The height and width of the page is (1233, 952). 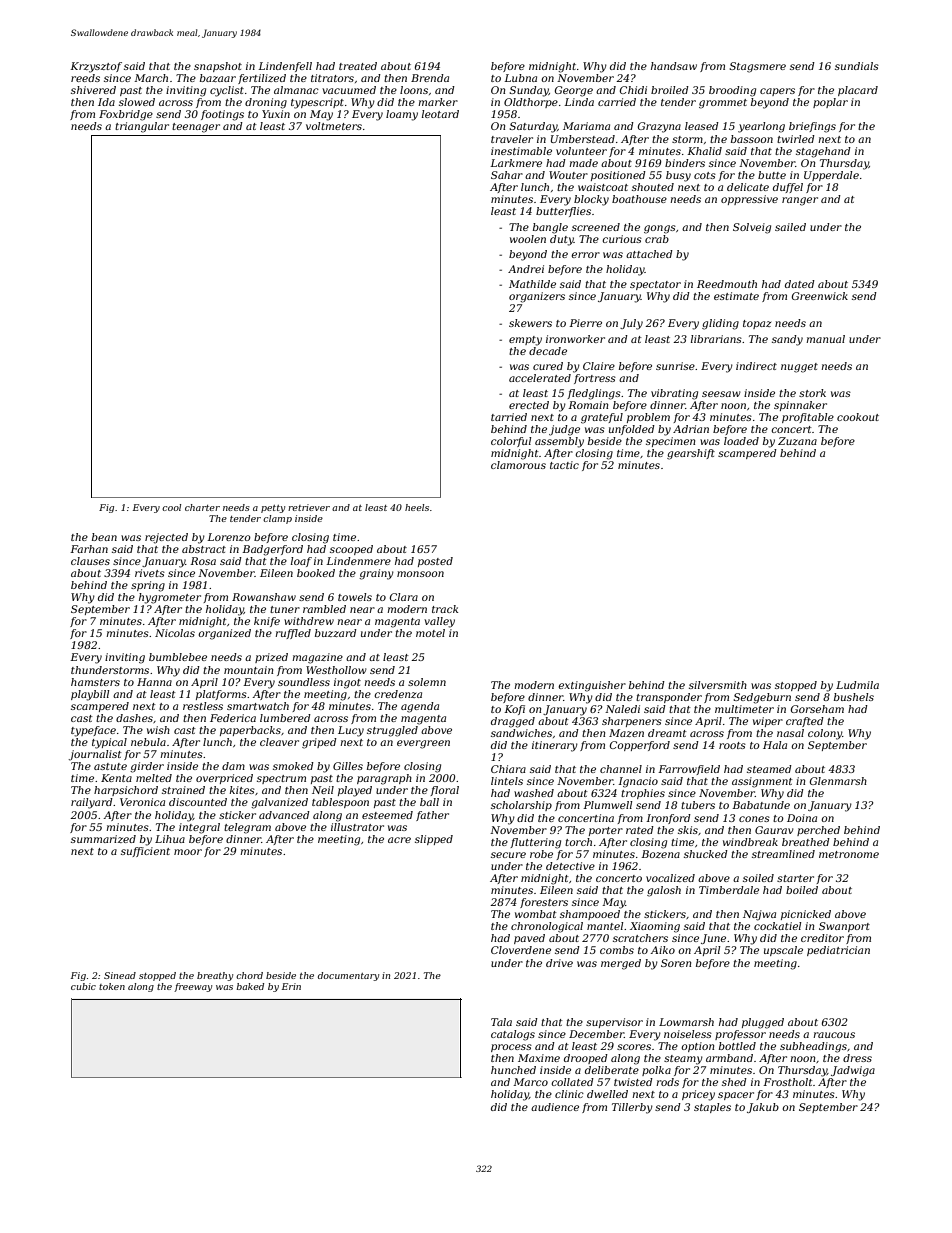 What do you see at coordinates (858, 417) in the page?
I see `cookout` at bounding box center [858, 417].
